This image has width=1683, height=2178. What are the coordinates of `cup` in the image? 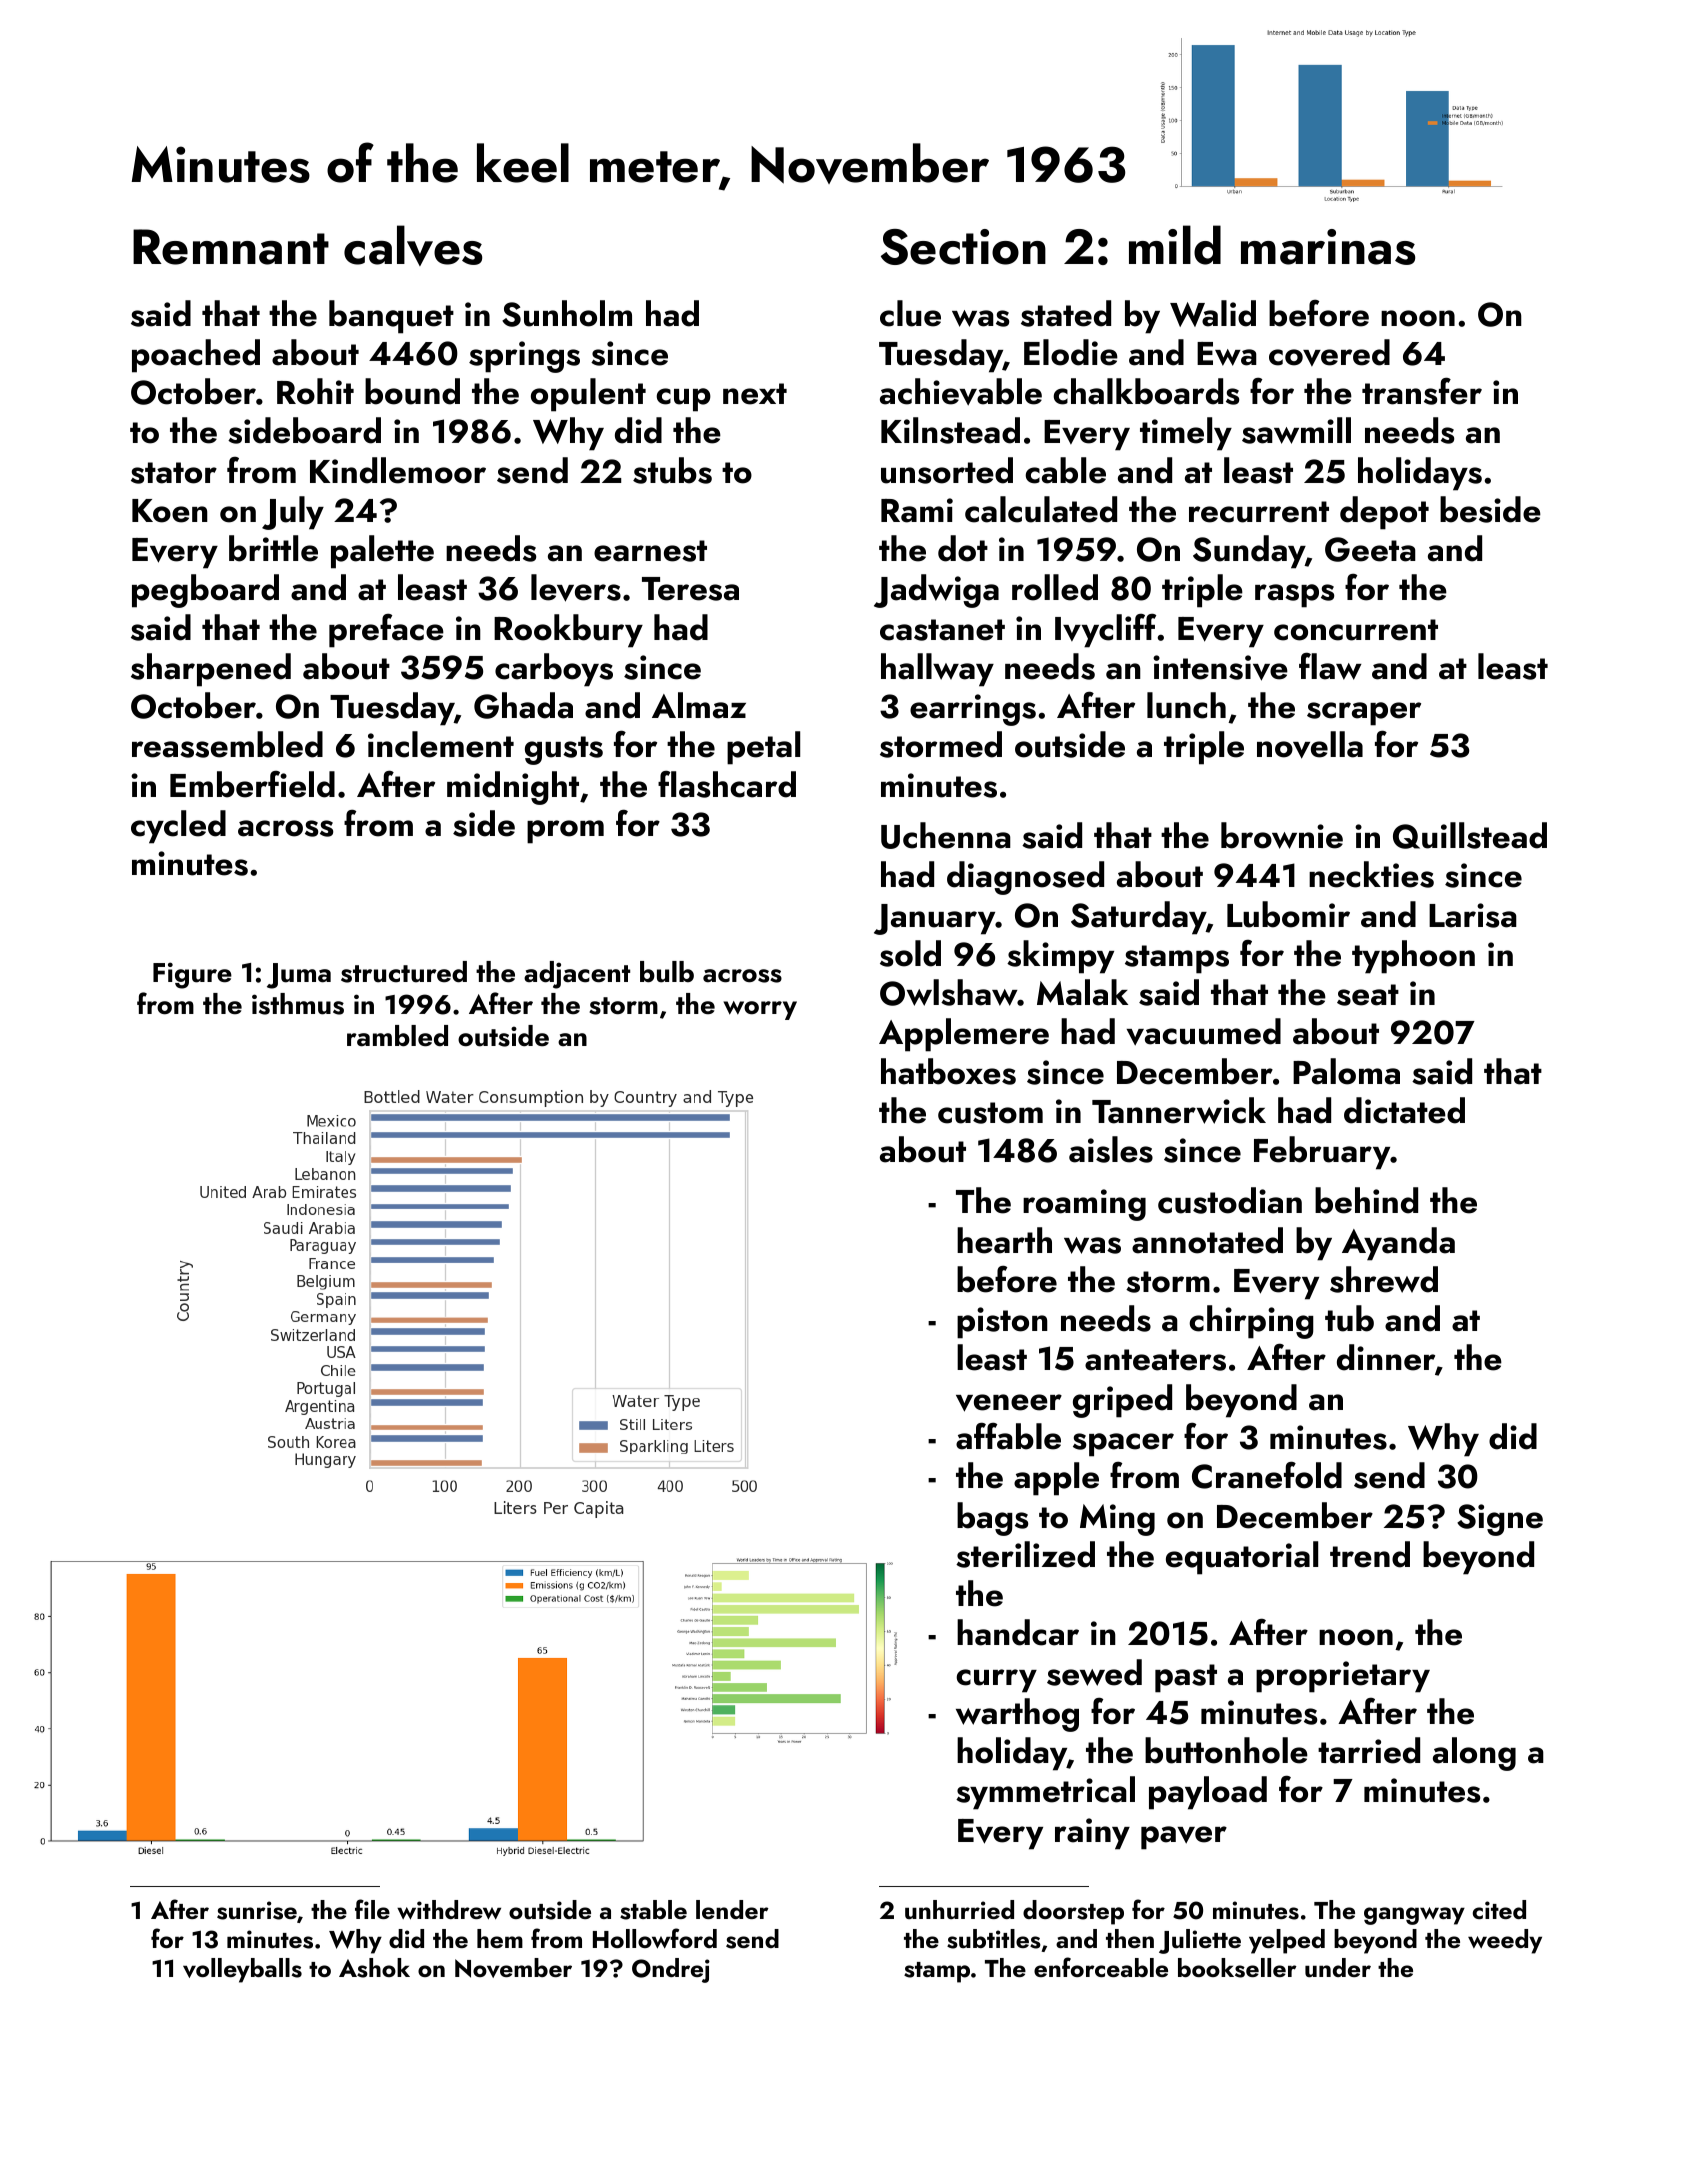 It's located at (683, 400).
